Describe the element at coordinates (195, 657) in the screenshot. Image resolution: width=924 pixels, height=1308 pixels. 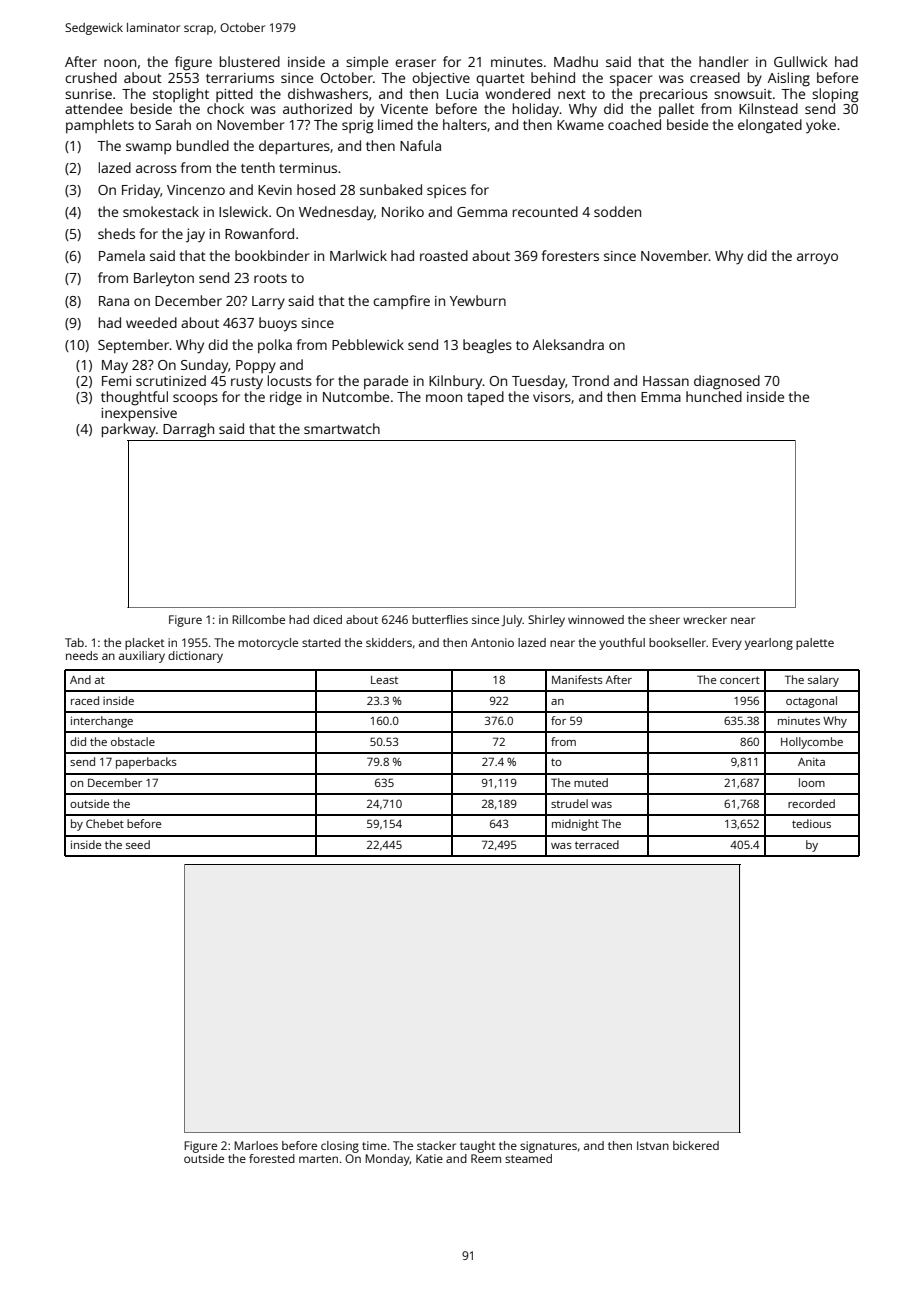
I see `dictionary` at that location.
